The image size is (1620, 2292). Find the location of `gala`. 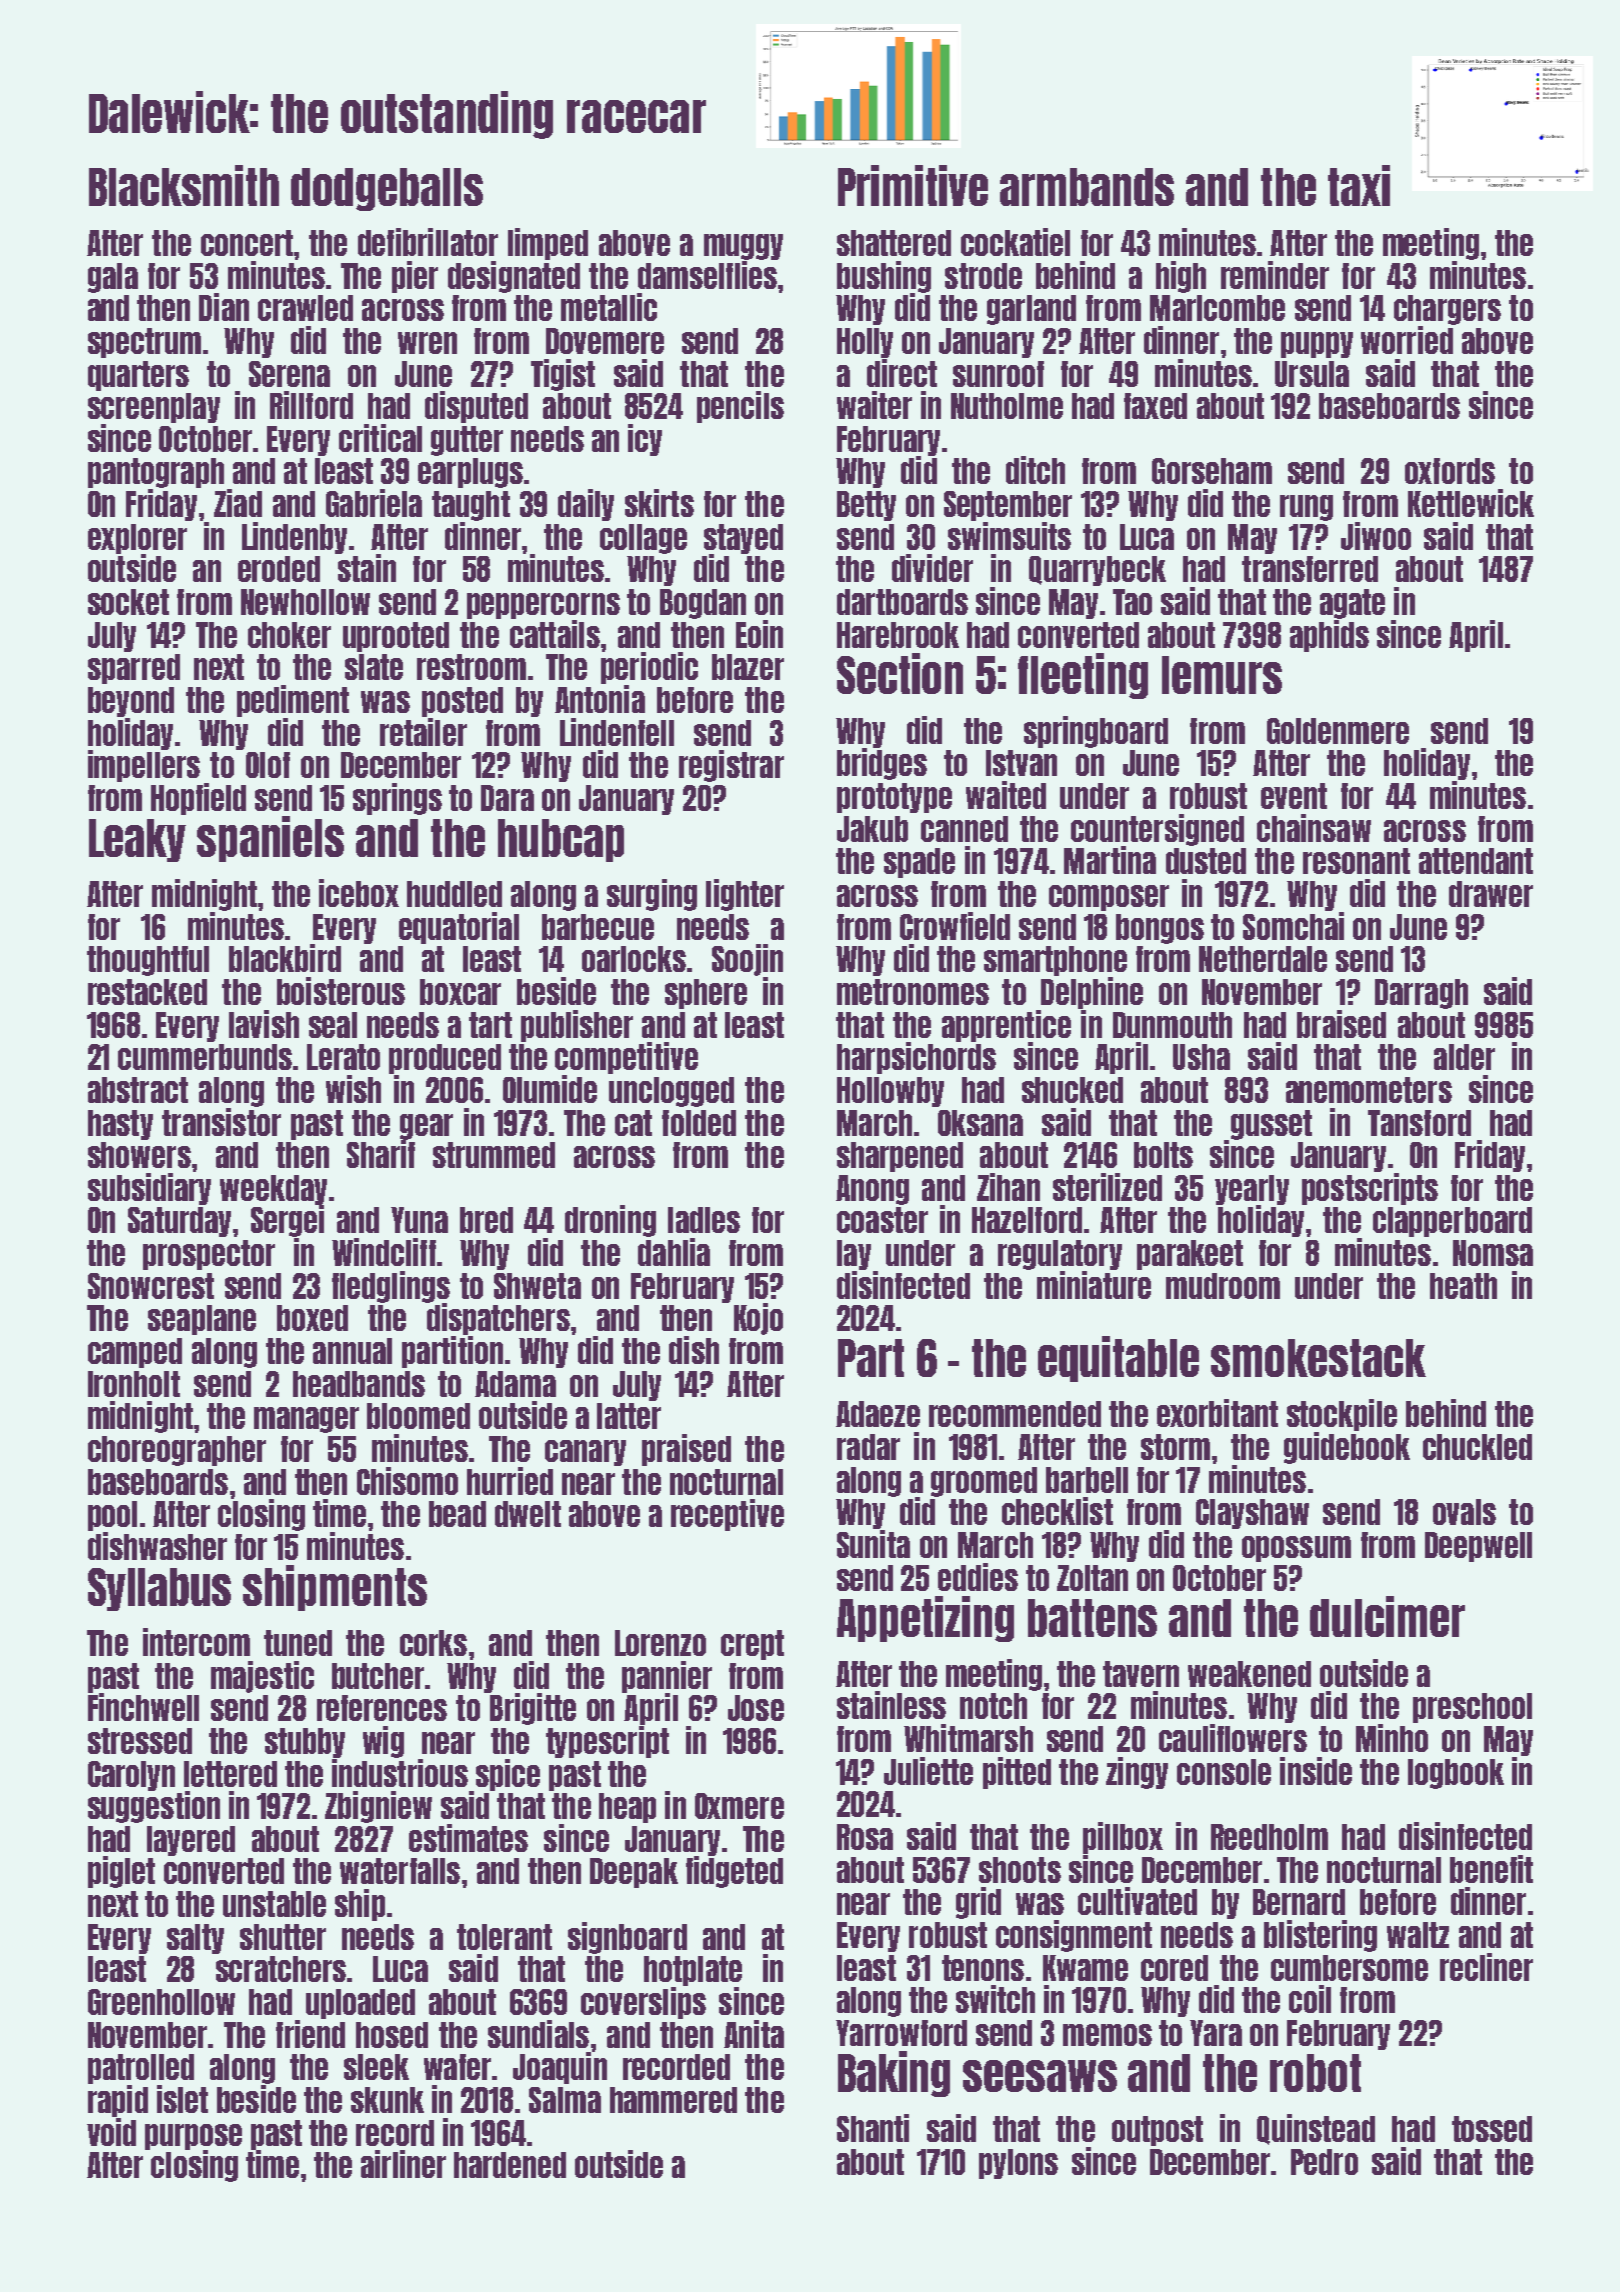

gala is located at coordinates (113, 278).
